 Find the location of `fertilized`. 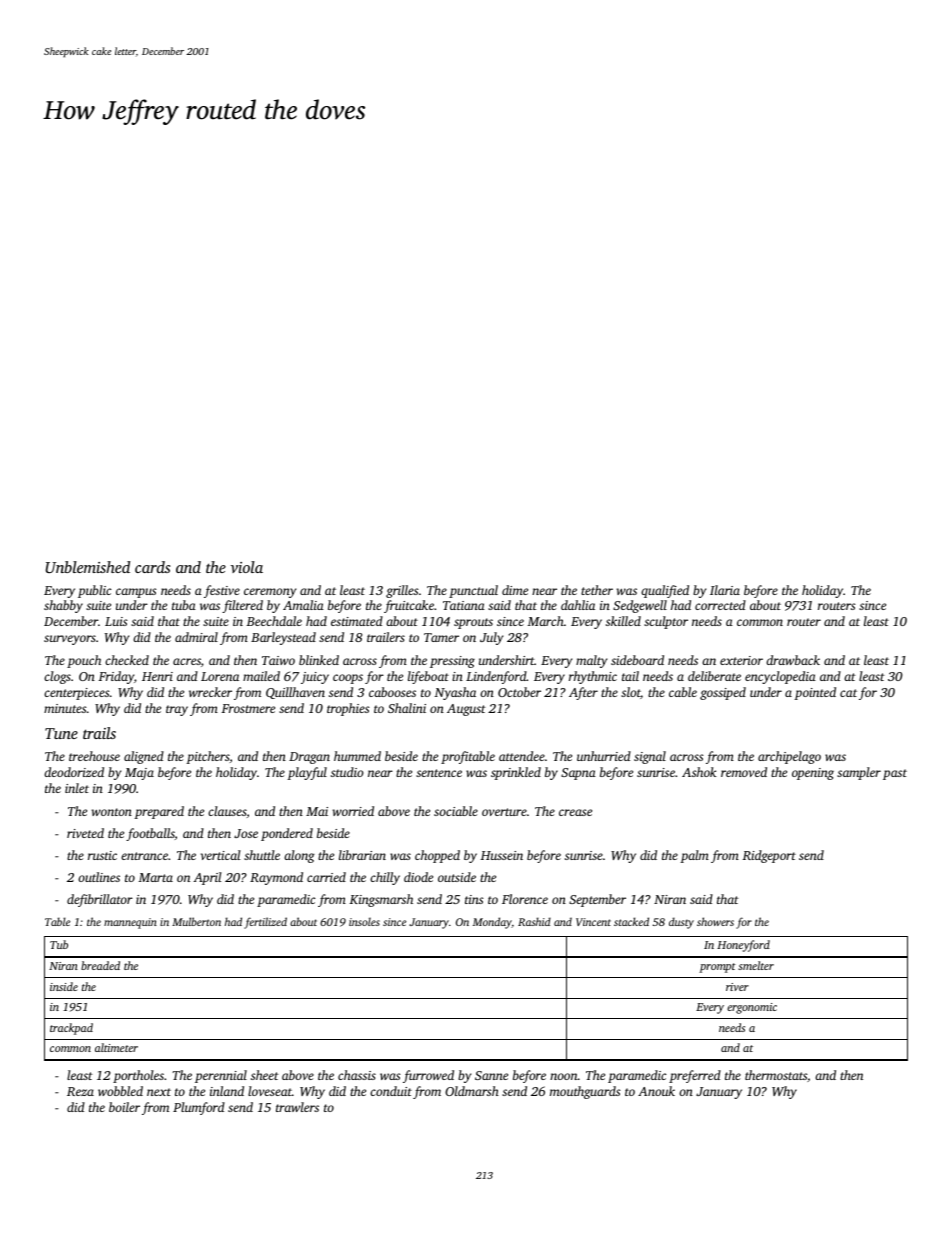

fertilized is located at coordinates (265, 923).
